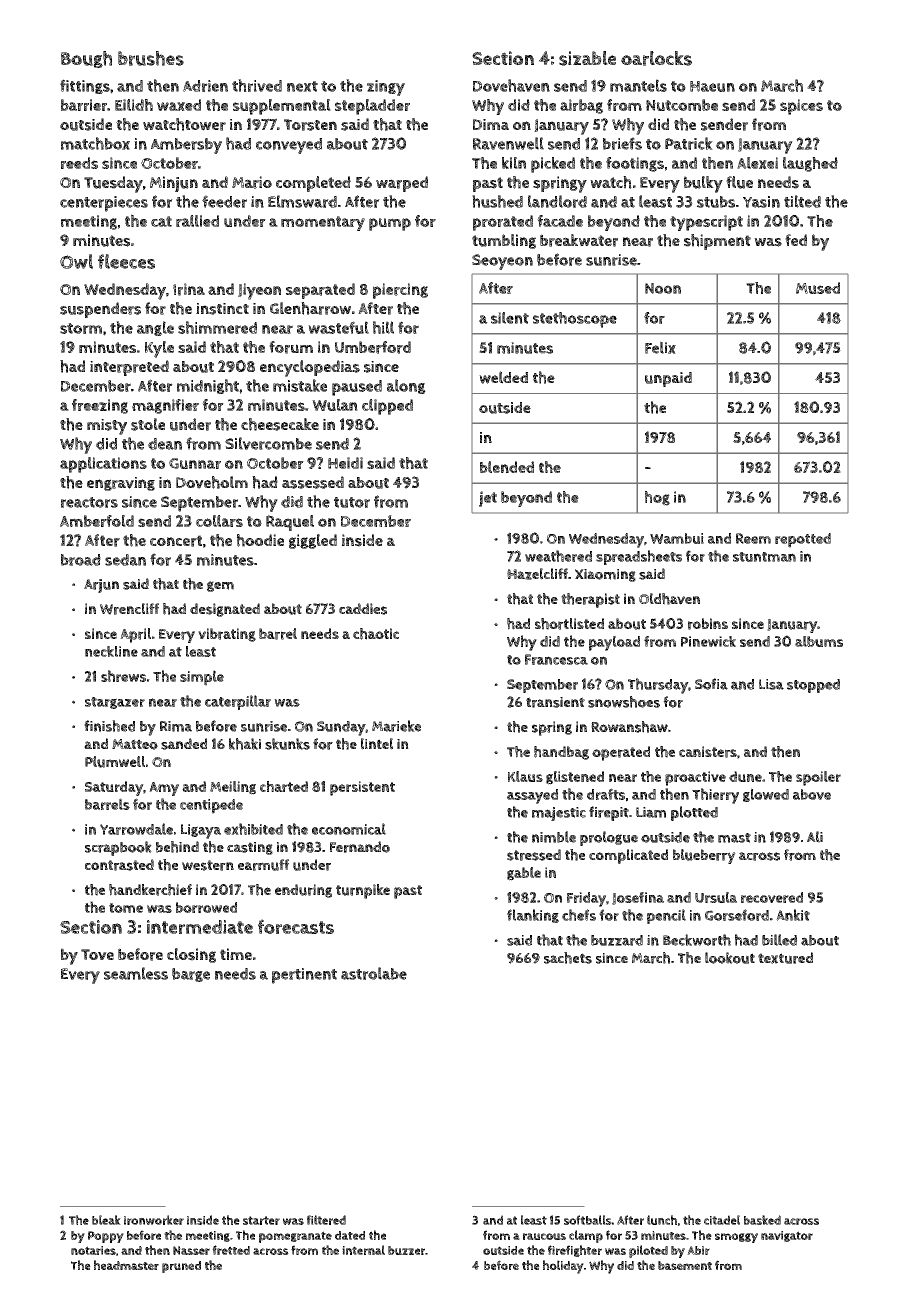 The image size is (908, 1316). I want to click on Mused, so click(818, 288).
